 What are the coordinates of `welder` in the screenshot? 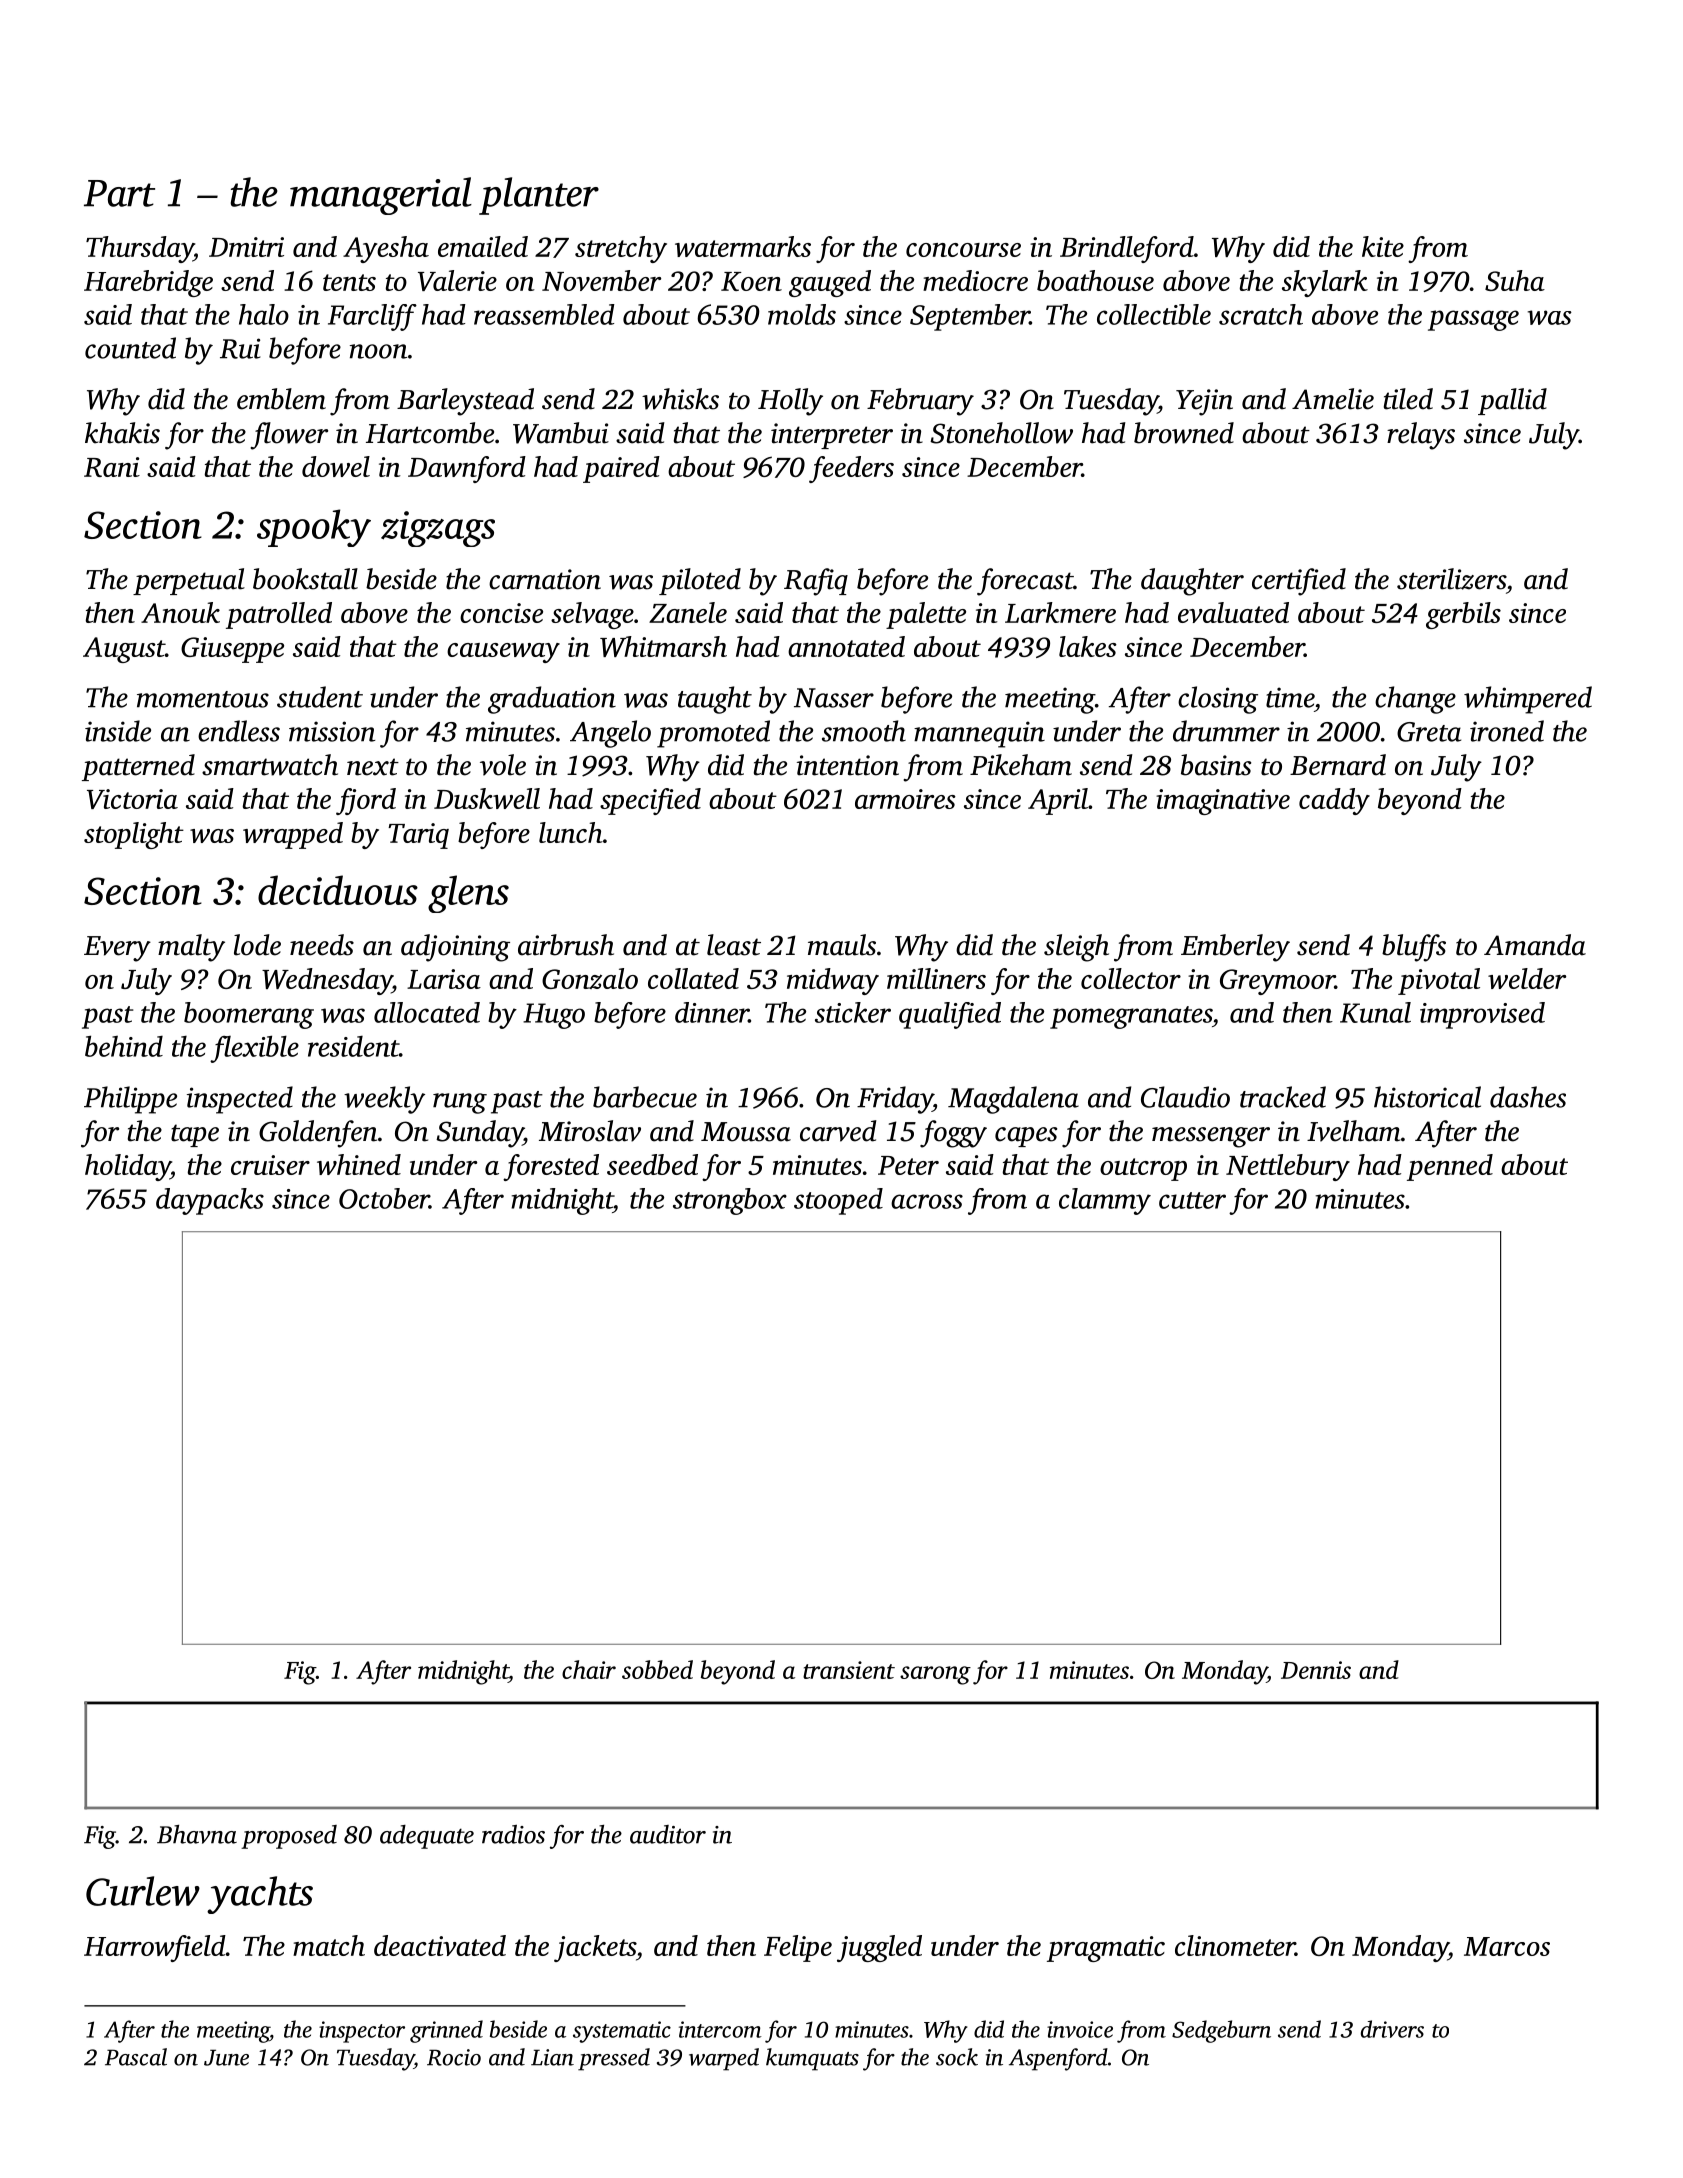 It's located at (1527, 978).
